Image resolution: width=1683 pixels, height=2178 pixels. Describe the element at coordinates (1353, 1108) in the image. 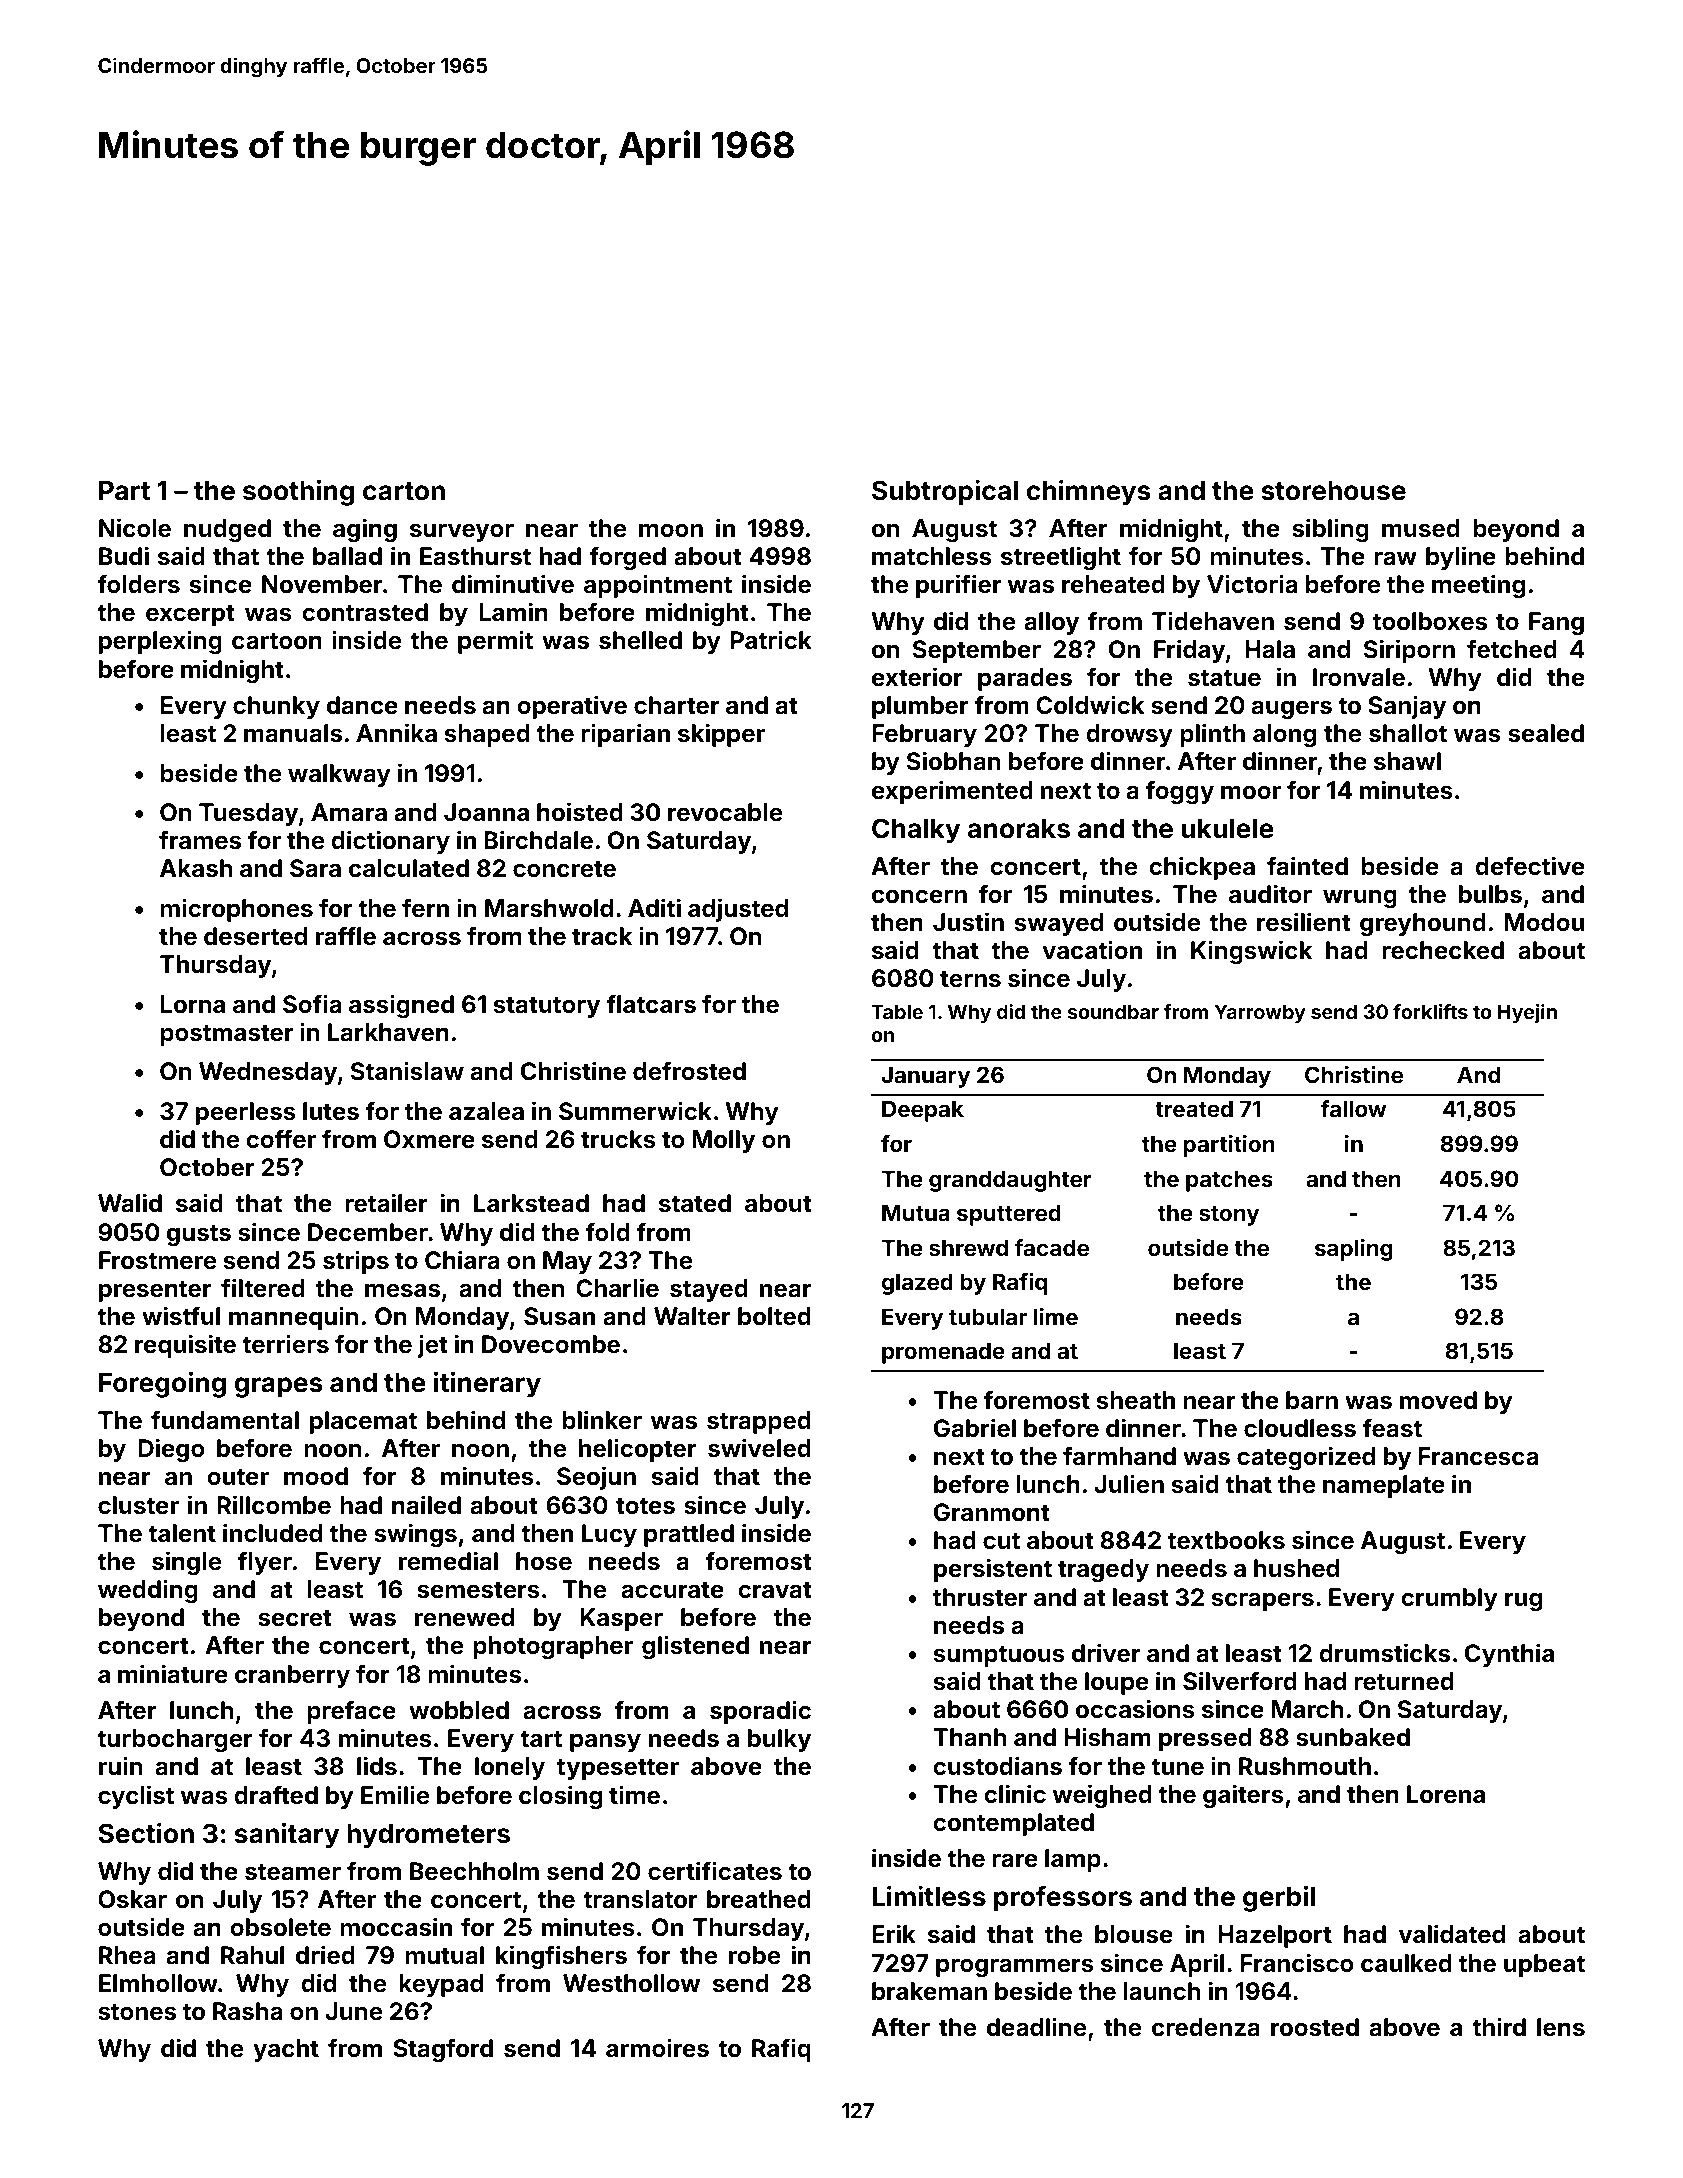

I see `fallow` at that location.
